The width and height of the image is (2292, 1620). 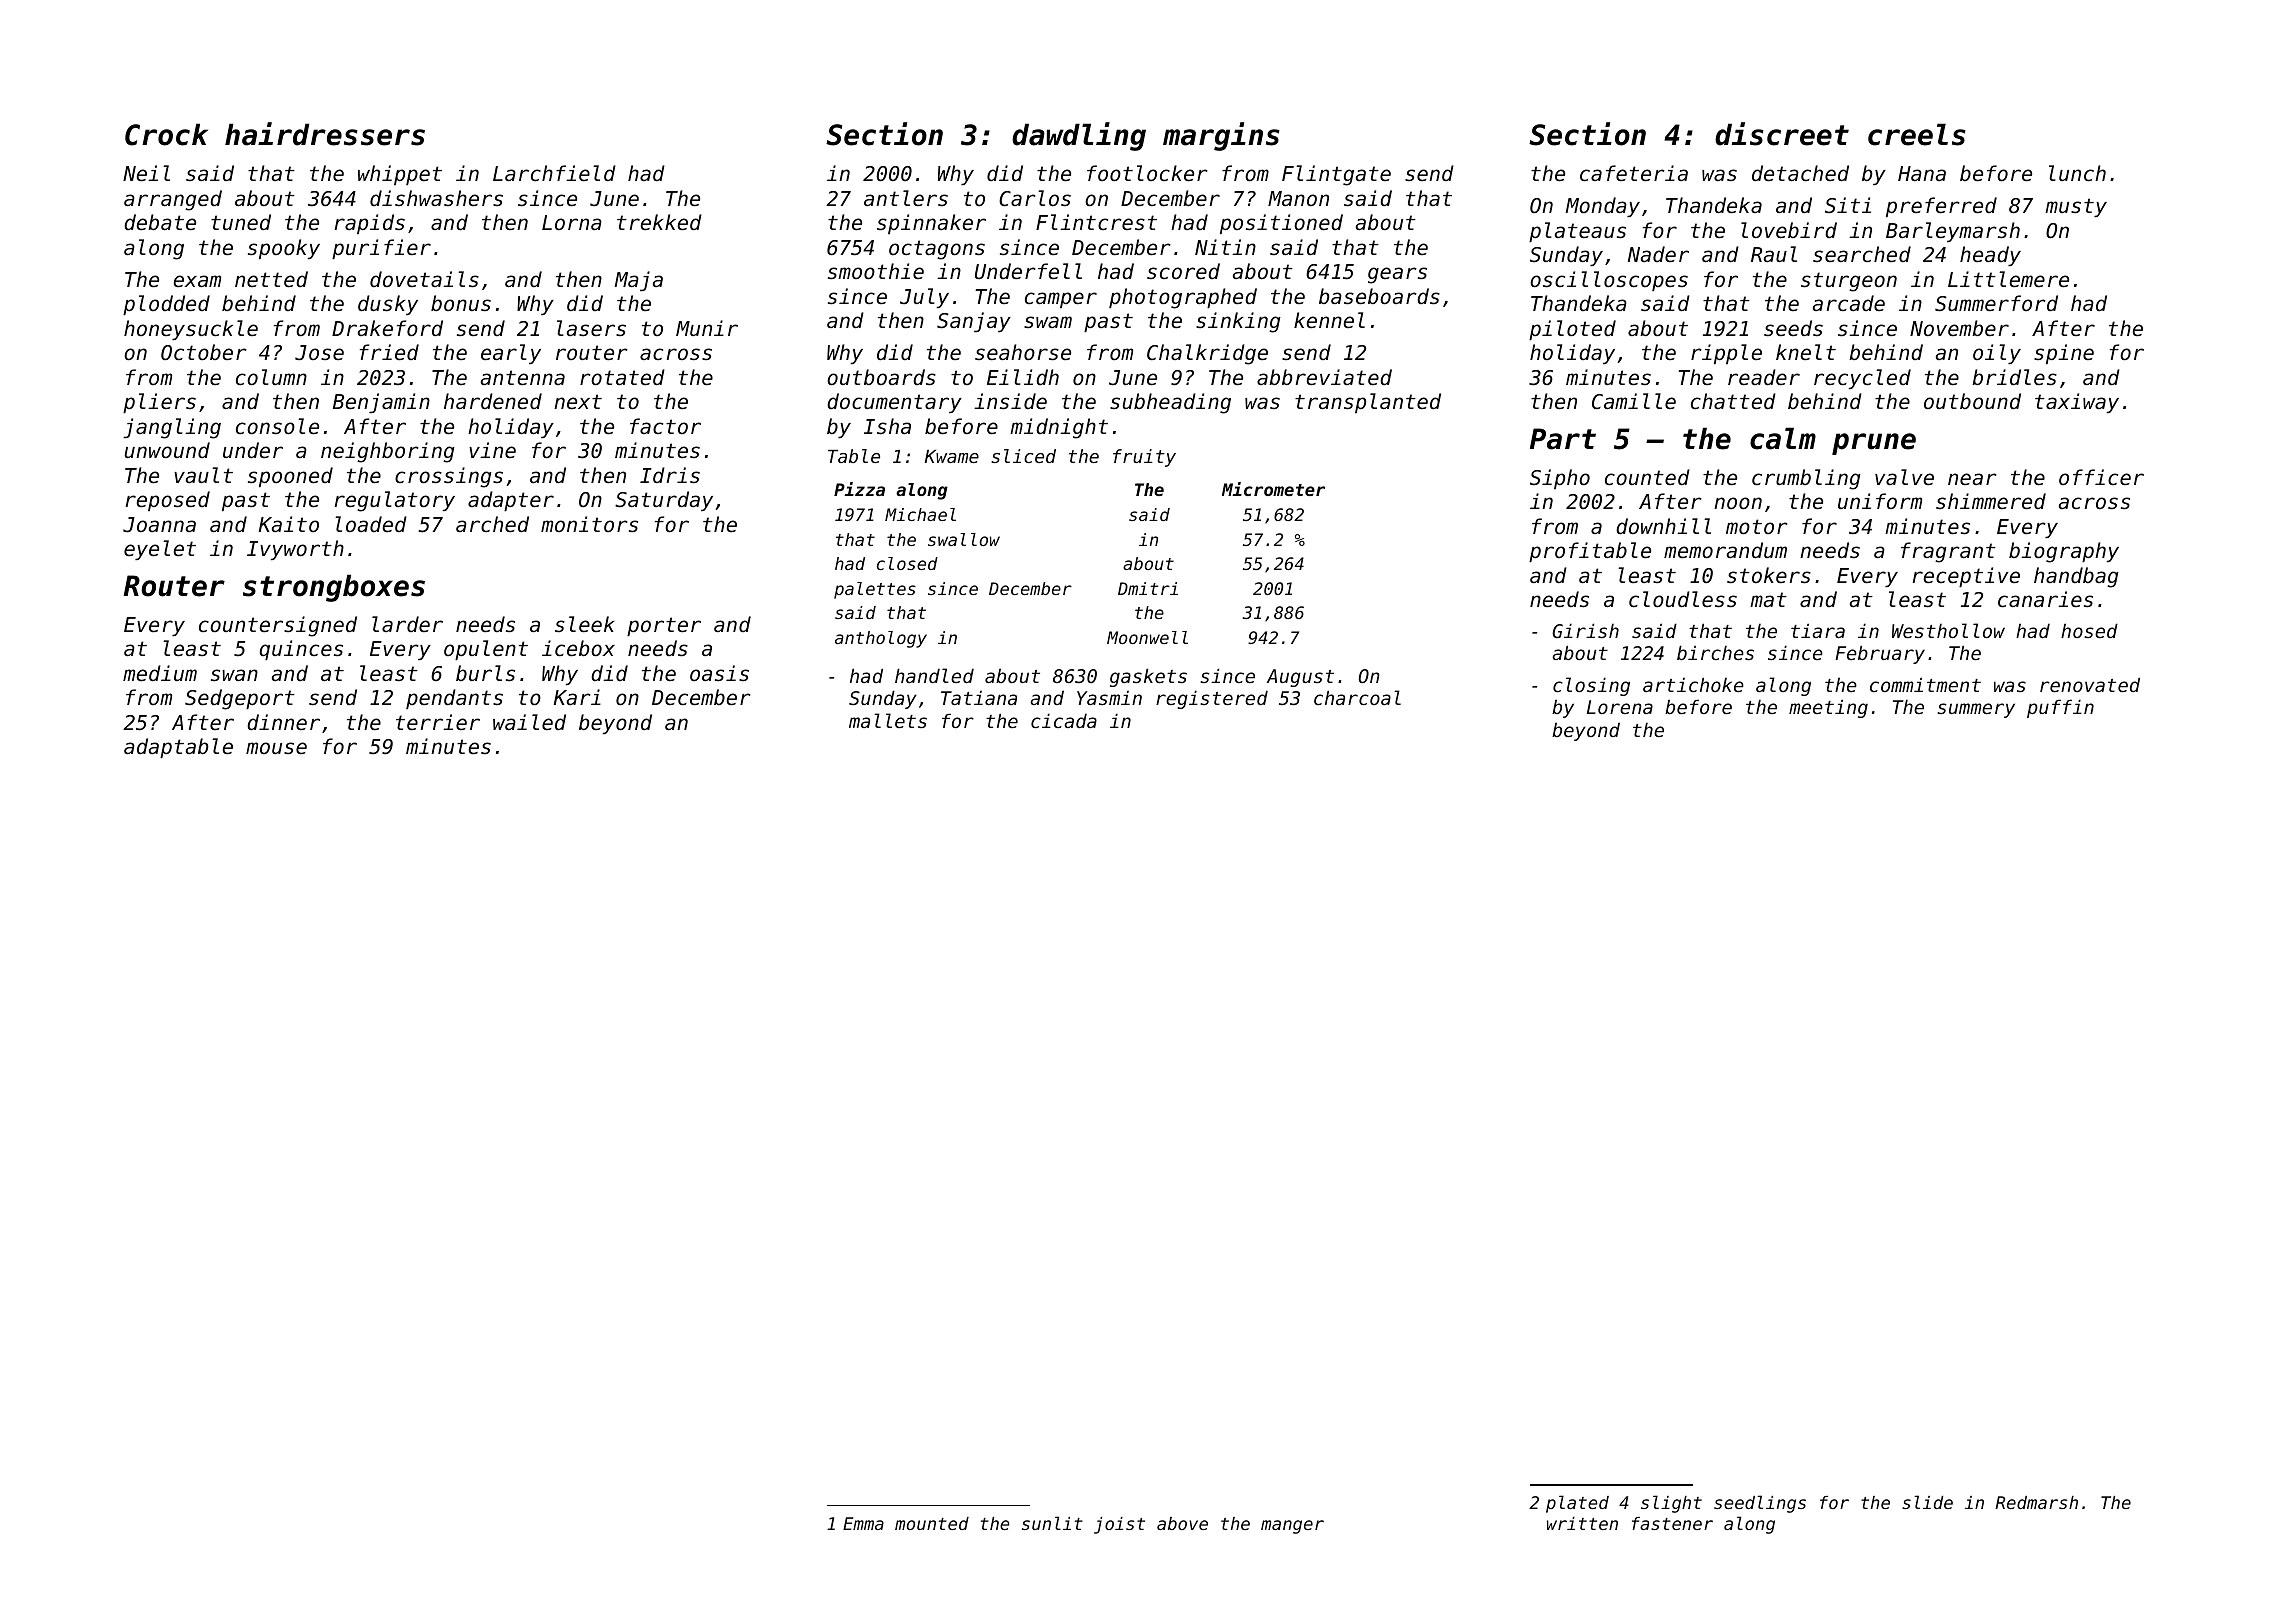 What do you see at coordinates (2008, 279) in the image?
I see `Littlemere` at bounding box center [2008, 279].
